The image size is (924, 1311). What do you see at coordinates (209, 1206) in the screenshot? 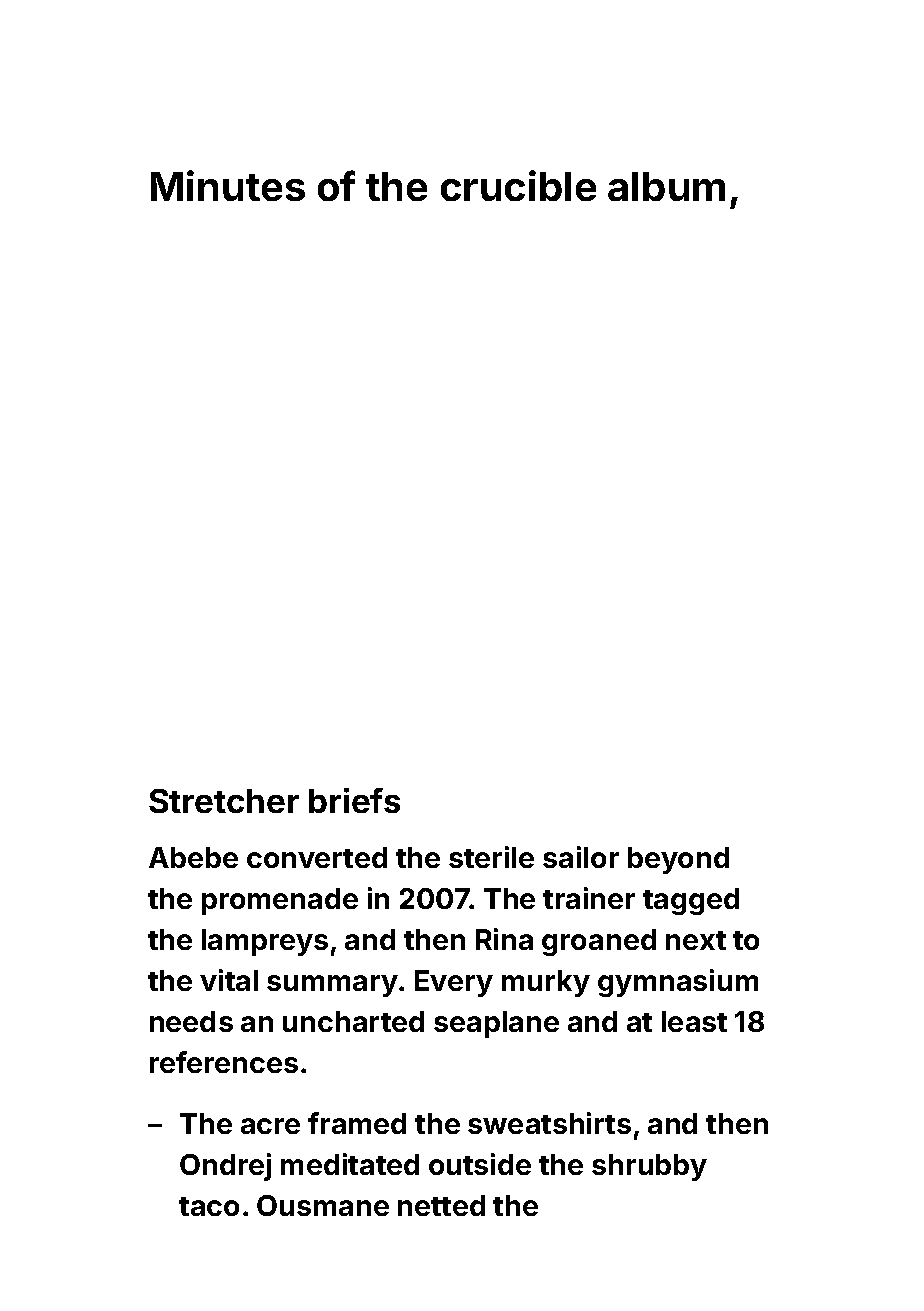
I see `taco` at bounding box center [209, 1206].
